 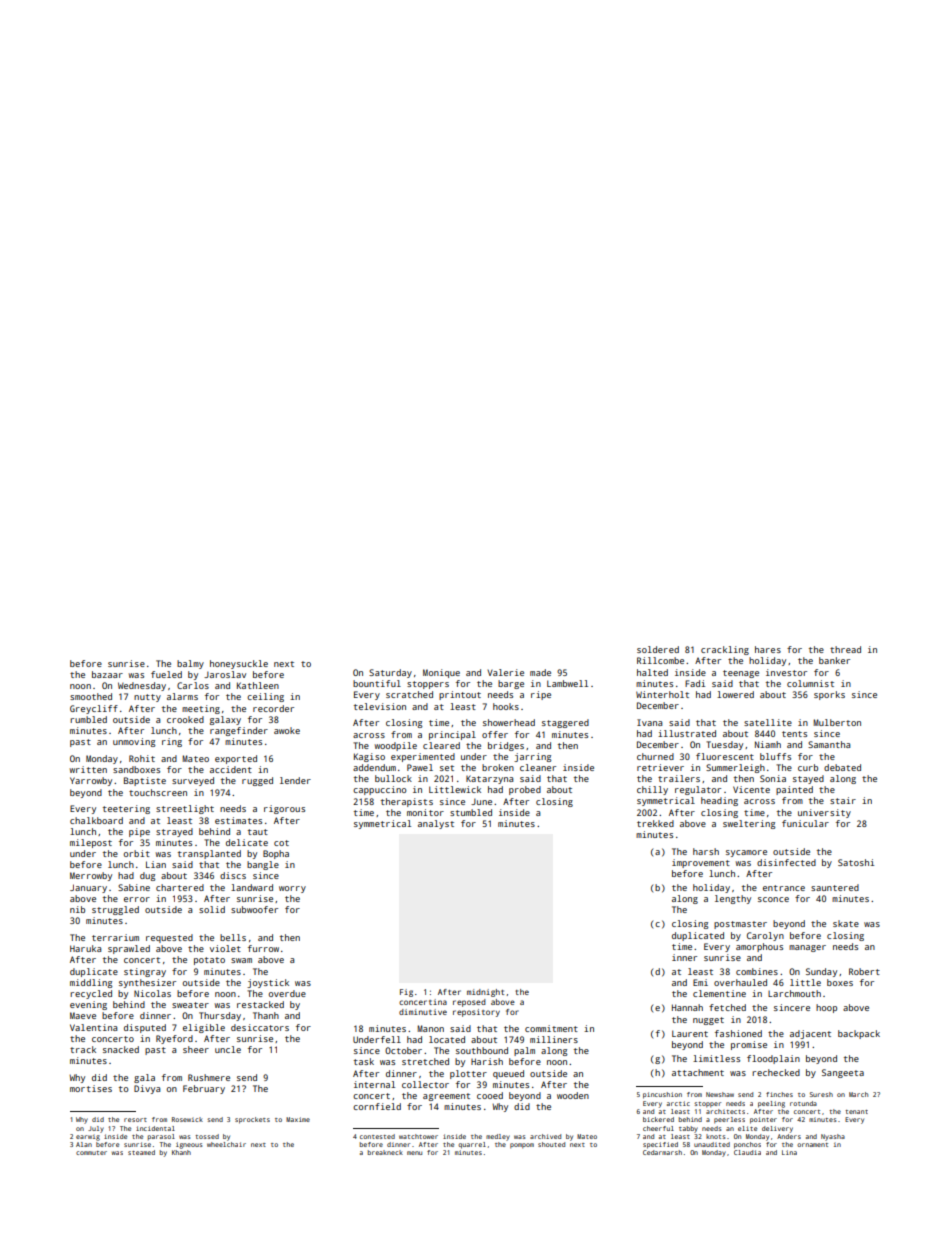 What do you see at coordinates (857, 1112) in the screenshot?
I see `tenant` at bounding box center [857, 1112].
